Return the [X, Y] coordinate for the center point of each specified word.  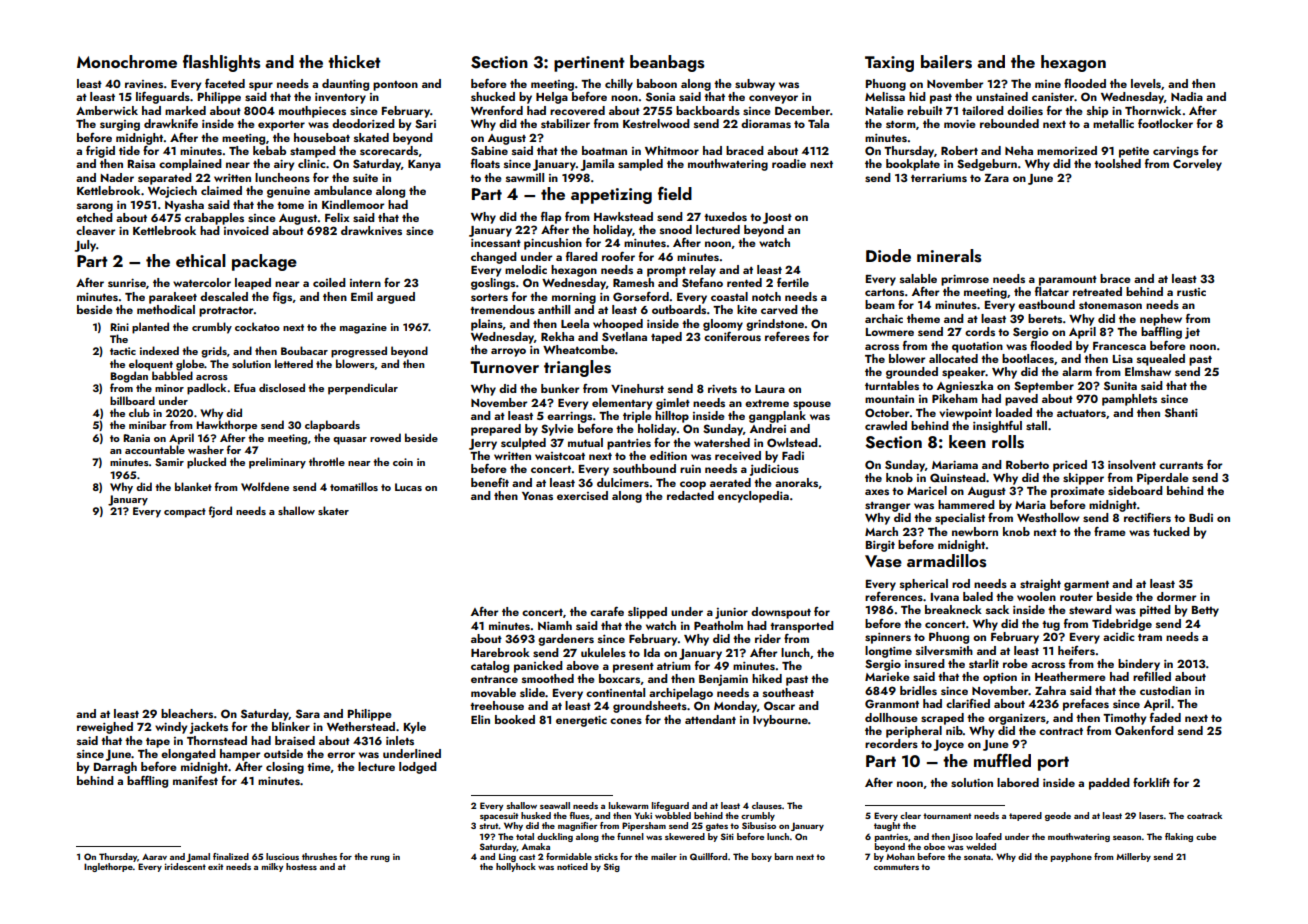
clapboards [332, 426]
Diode [888, 255]
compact [185, 513]
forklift [1151, 782]
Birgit [880, 546]
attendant [710, 719]
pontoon [395, 86]
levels [1146, 83]
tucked [1171, 531]
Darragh [115, 768]
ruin [690, 469]
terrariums [939, 178]
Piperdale [1163, 479]
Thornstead [217, 740]
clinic [312, 163]
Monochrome [127, 61]
